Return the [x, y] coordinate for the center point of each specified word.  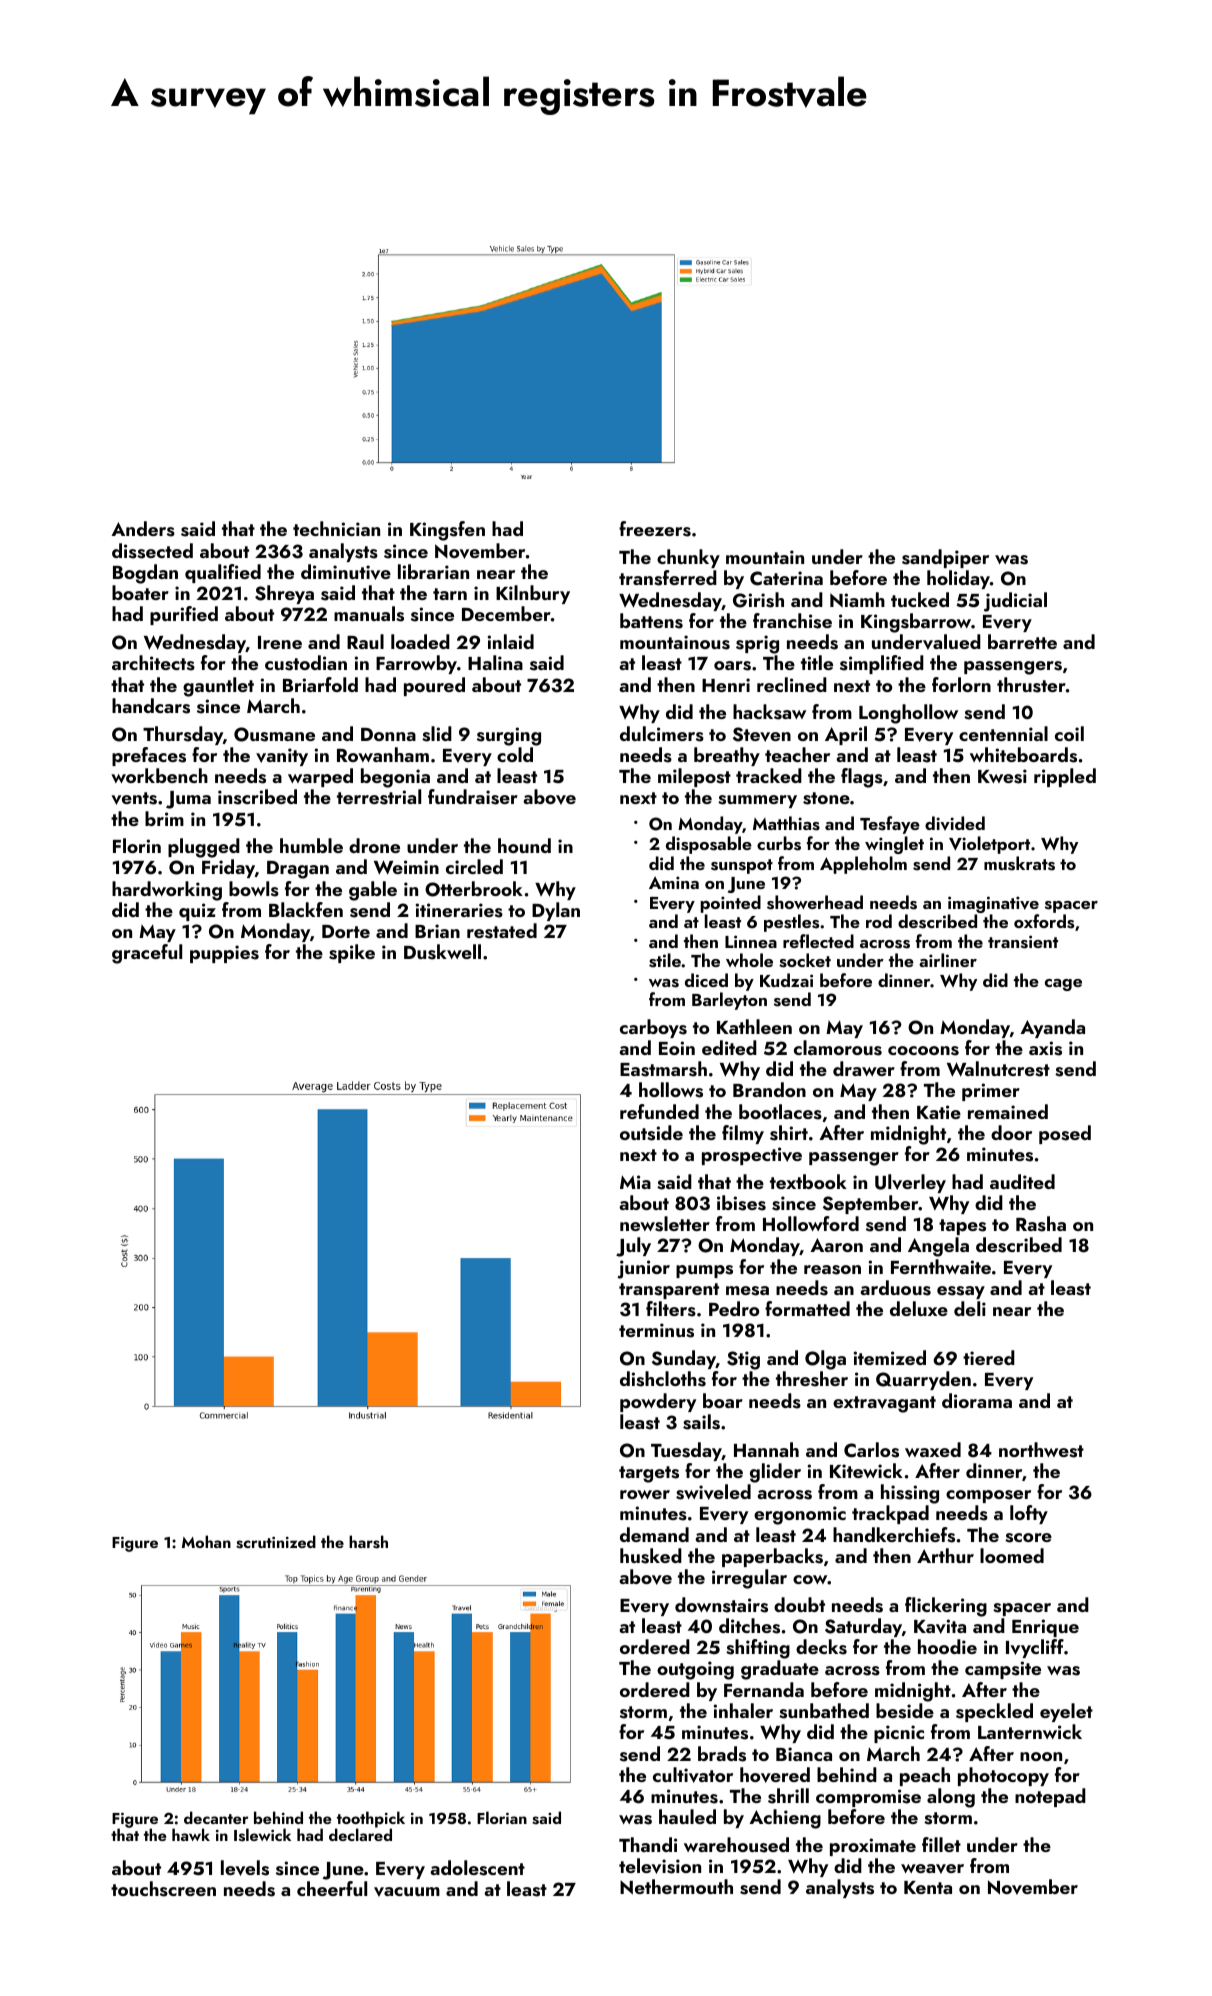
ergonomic [800, 1515]
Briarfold [320, 684]
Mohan [206, 1541]
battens [651, 621]
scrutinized [276, 1542]
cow [810, 1579]
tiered [989, 1357]
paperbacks [772, 1557]
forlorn [961, 684]
